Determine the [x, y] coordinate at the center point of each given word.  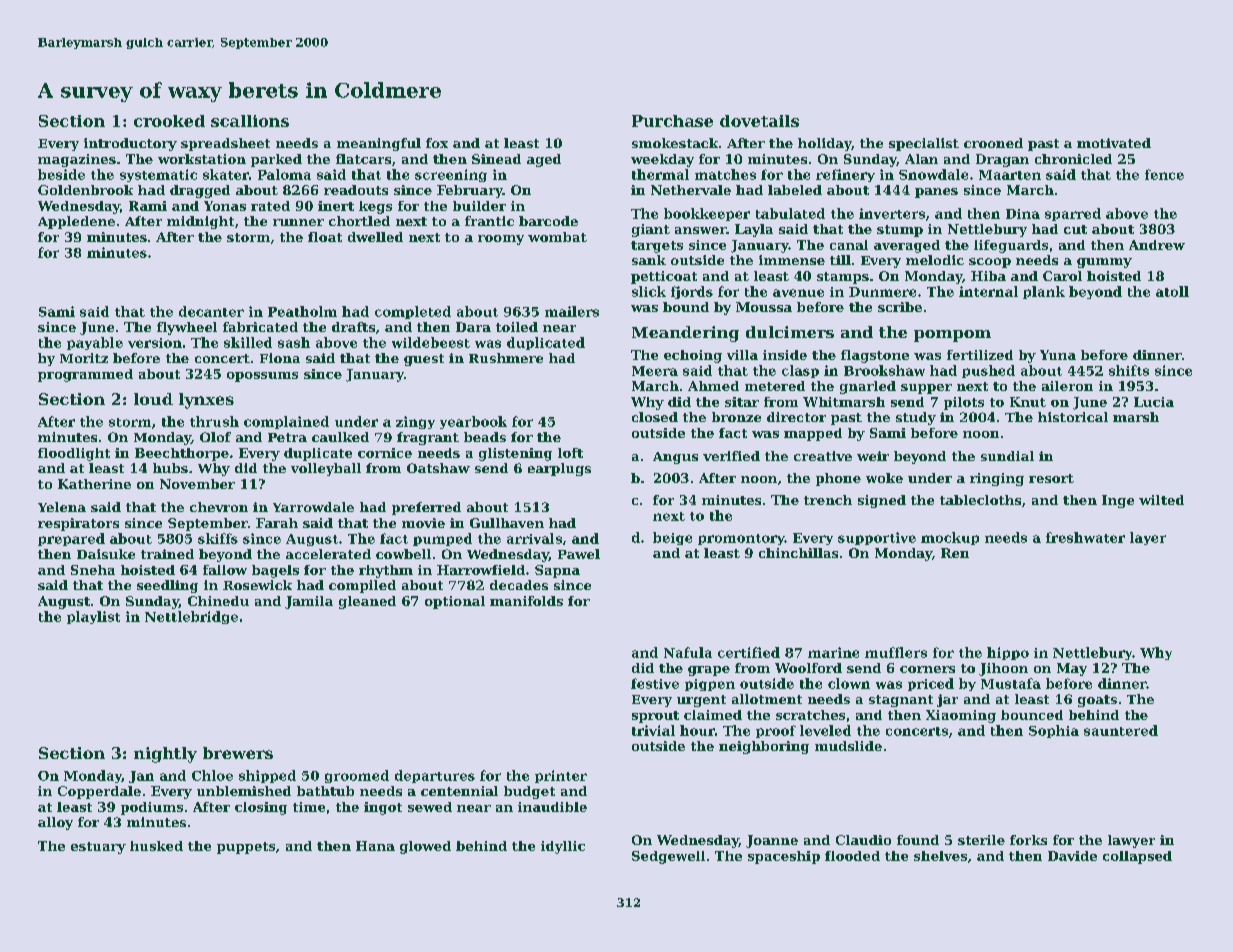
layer [1148, 538]
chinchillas [798, 553]
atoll [1172, 291]
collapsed [1137, 857]
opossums [262, 377]
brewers [238, 753]
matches [725, 174]
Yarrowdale [313, 507]
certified [749, 652]
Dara [473, 327]
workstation [202, 159]
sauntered [1121, 730]
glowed [425, 847]
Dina [1023, 214]
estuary [98, 848]
